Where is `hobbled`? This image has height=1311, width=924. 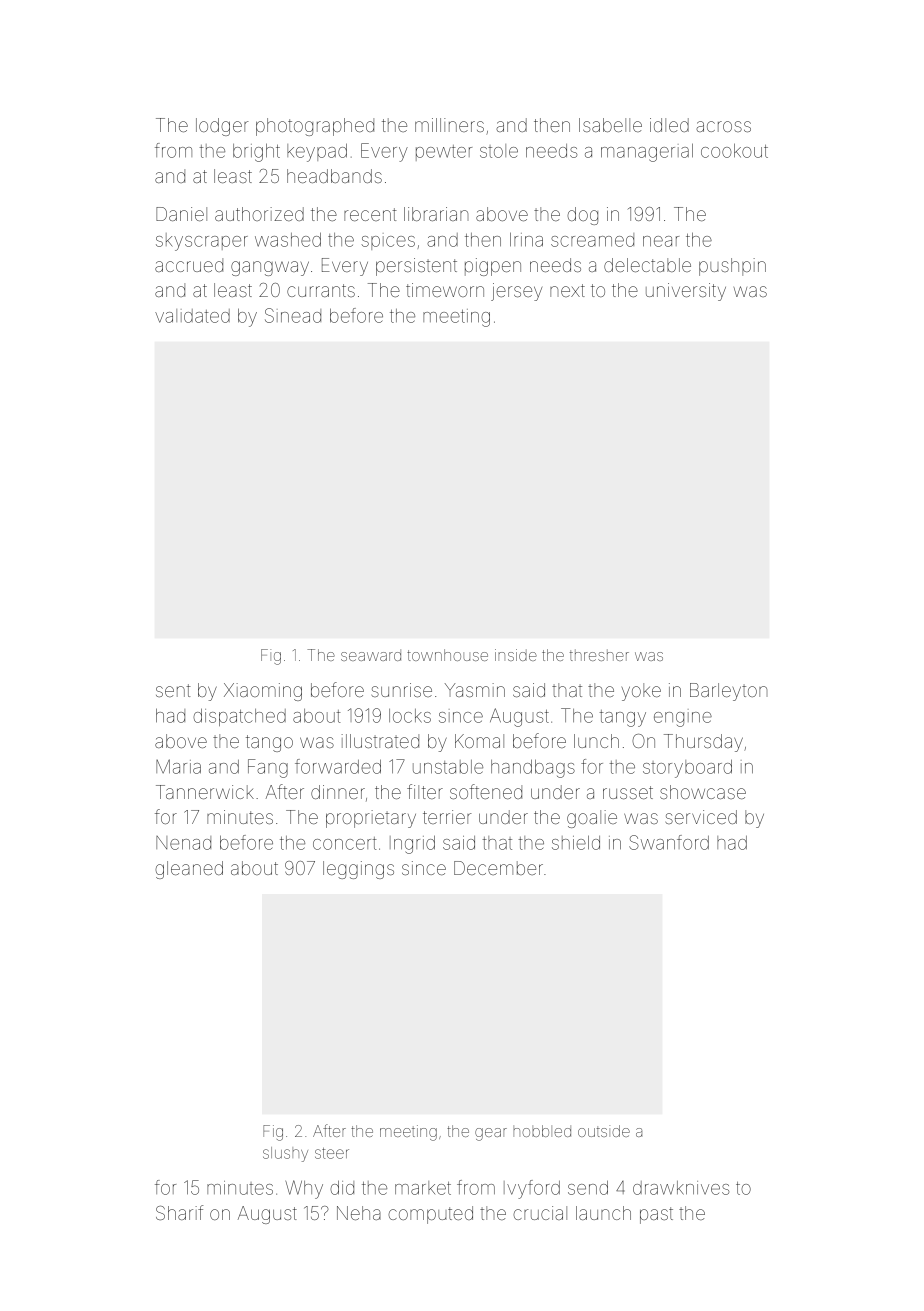
hobbled is located at coordinates (542, 1131).
